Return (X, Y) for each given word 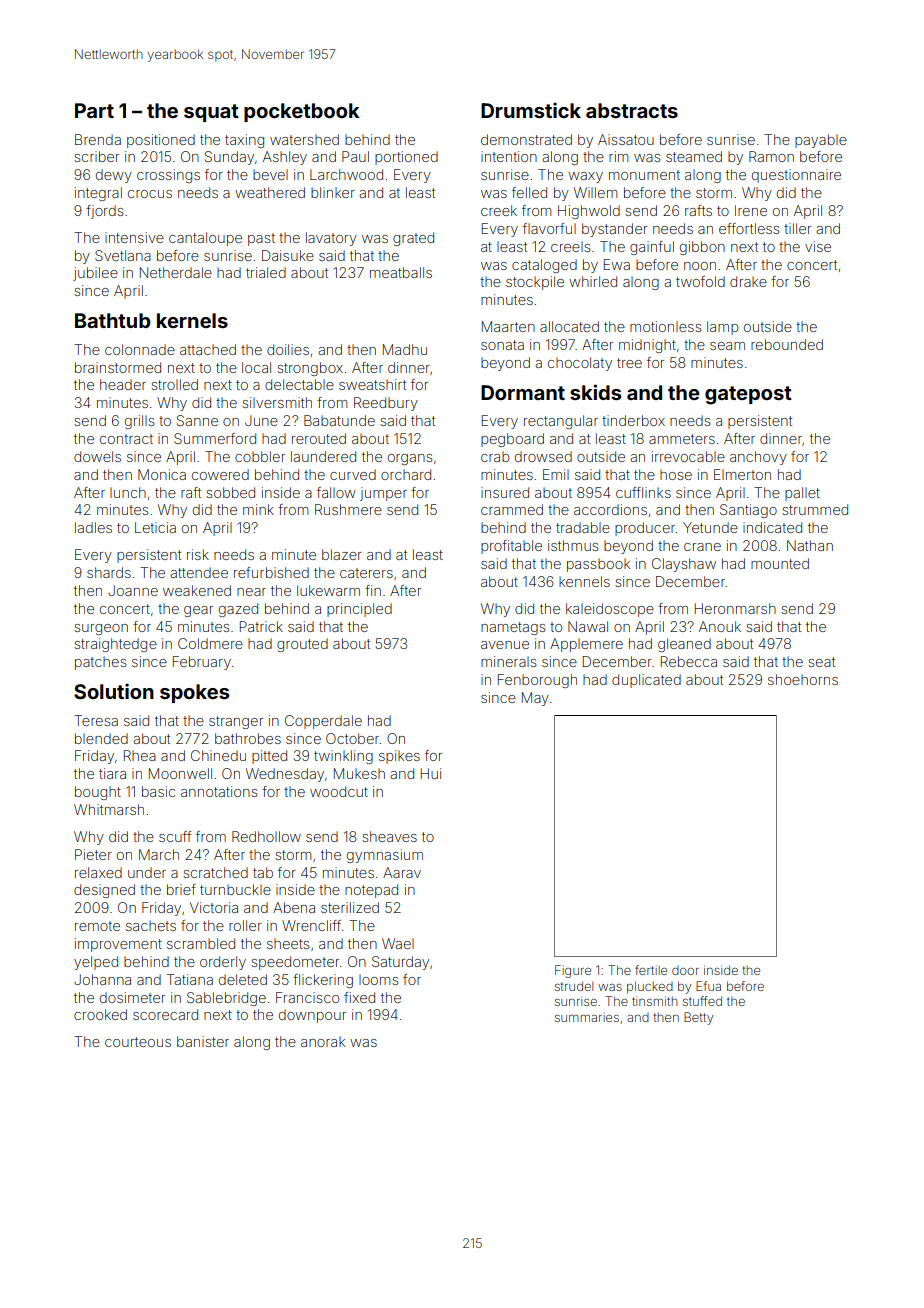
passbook (598, 565)
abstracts (632, 110)
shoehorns (803, 679)
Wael (398, 943)
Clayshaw (684, 565)
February (202, 663)
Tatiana (190, 979)
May (535, 699)
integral (98, 194)
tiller (797, 228)
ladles (93, 527)
